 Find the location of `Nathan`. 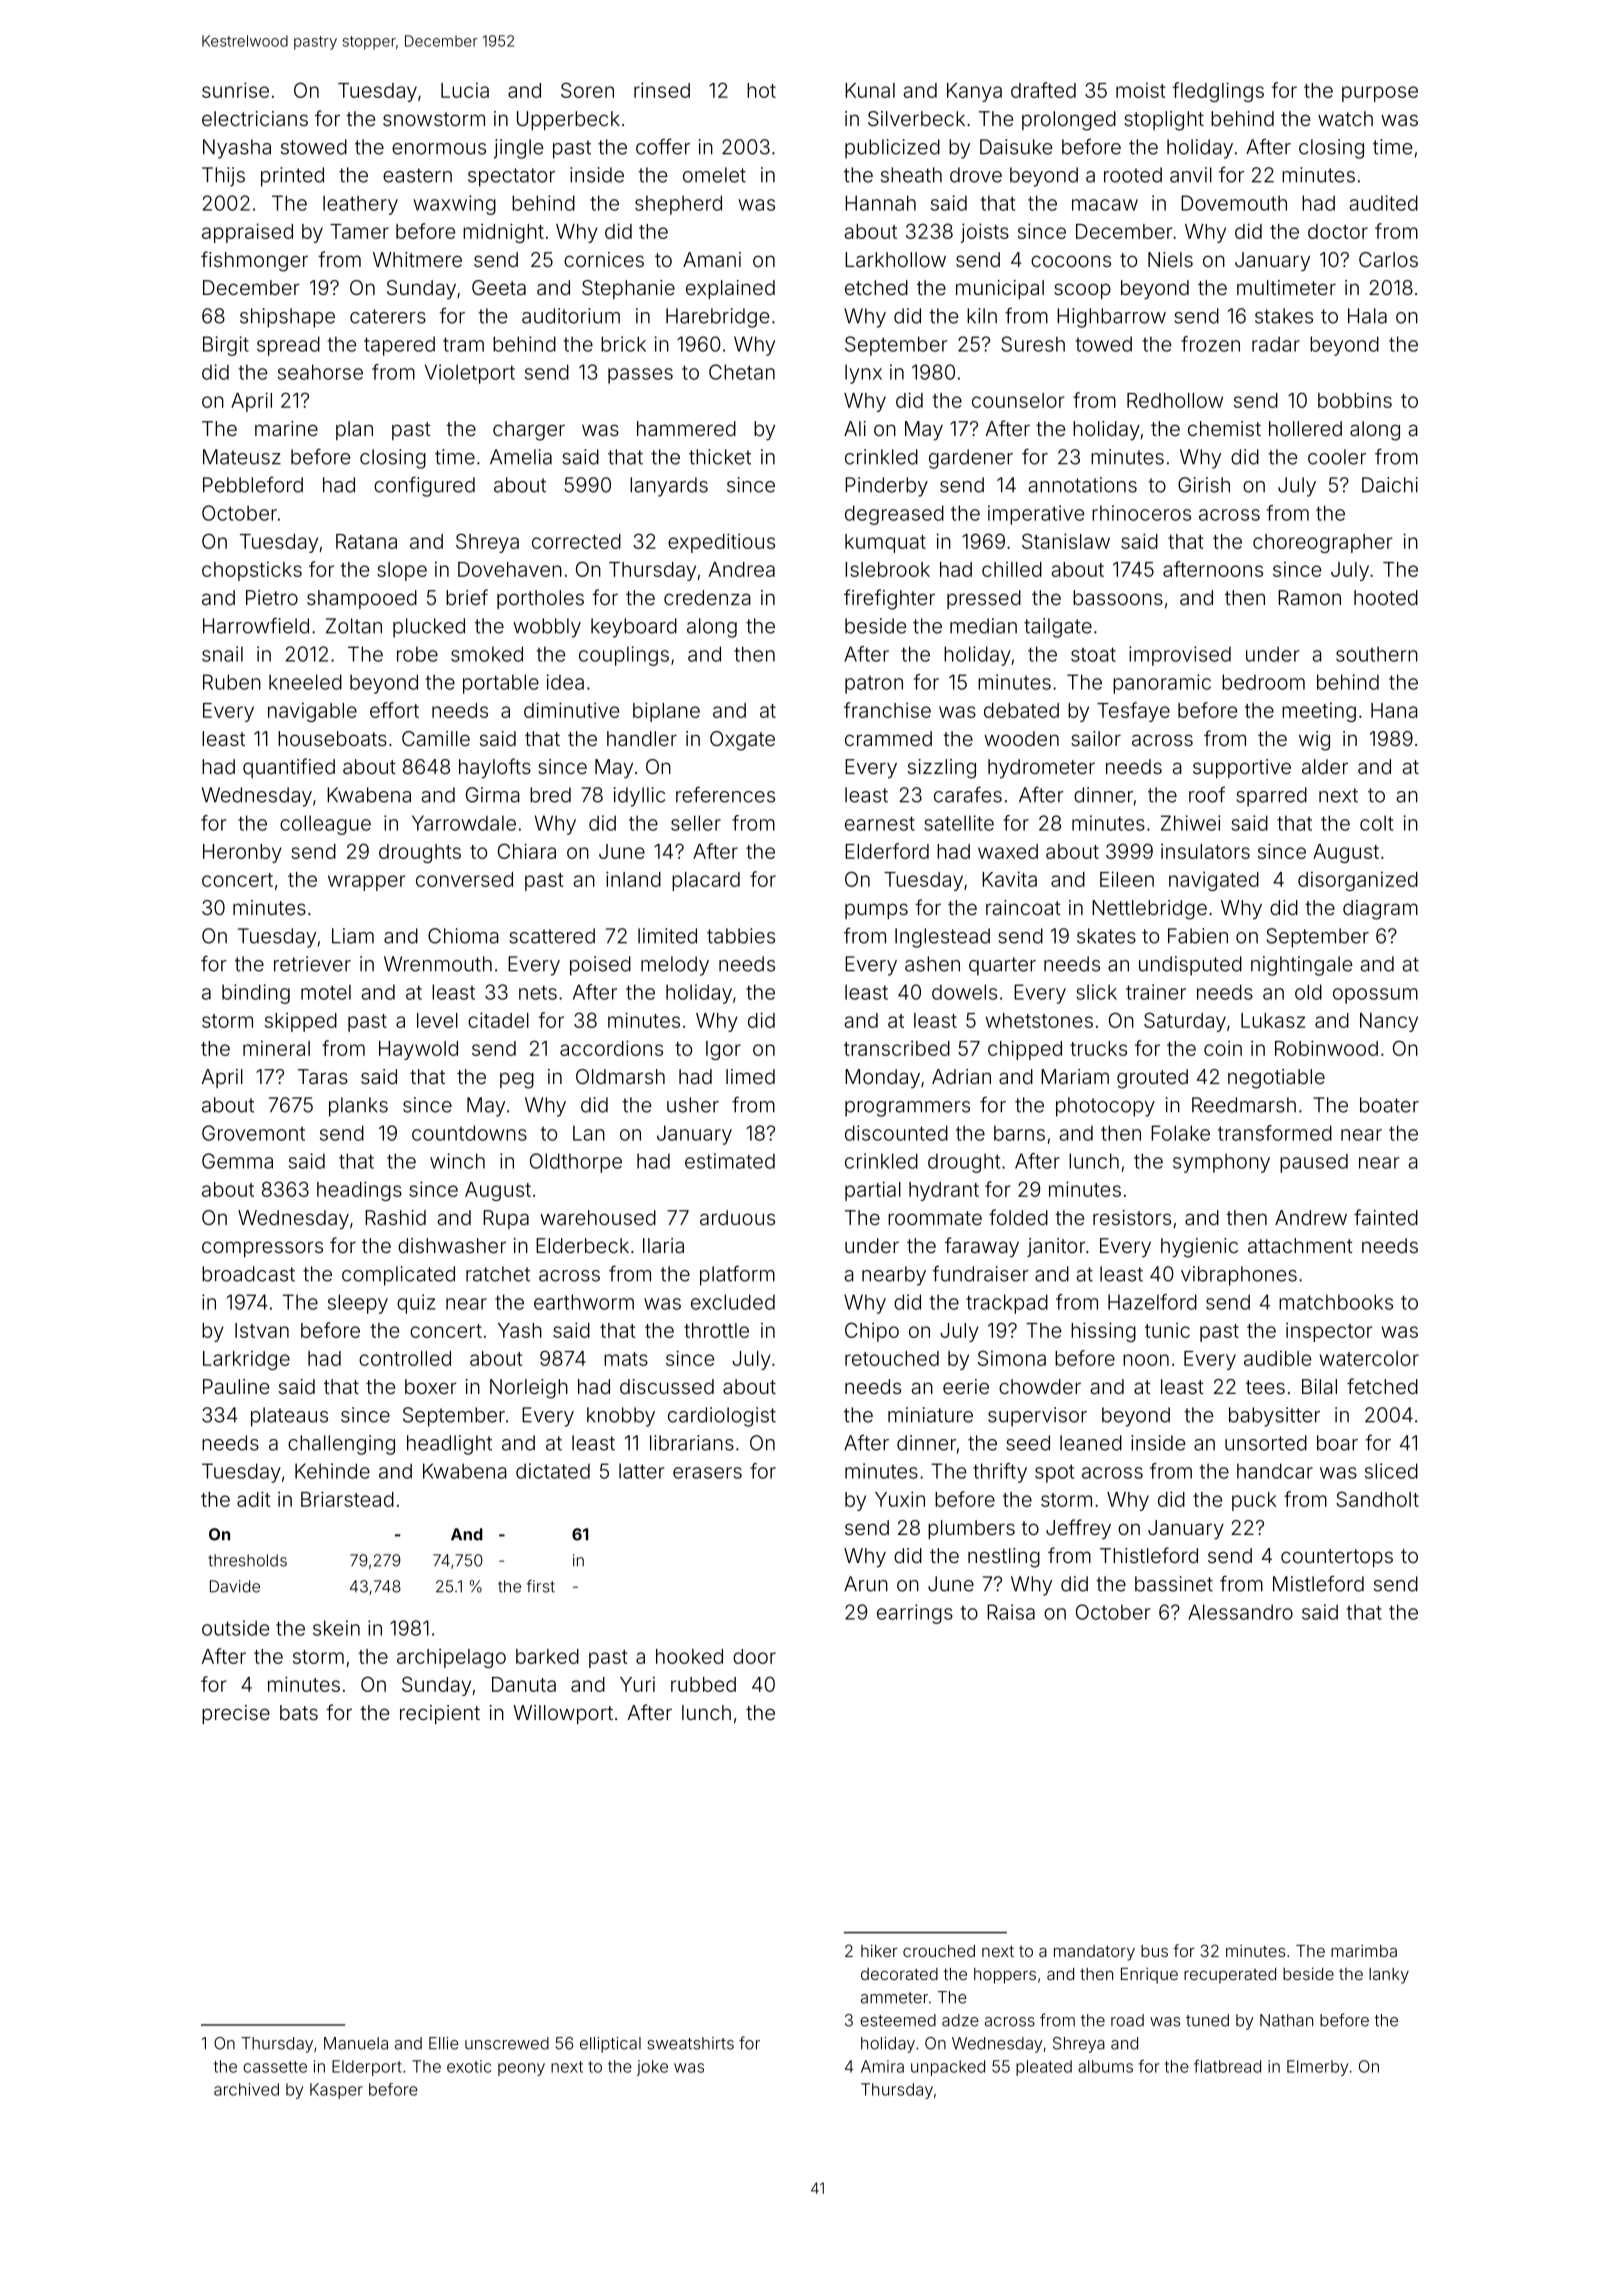

Nathan is located at coordinates (1286, 2020).
